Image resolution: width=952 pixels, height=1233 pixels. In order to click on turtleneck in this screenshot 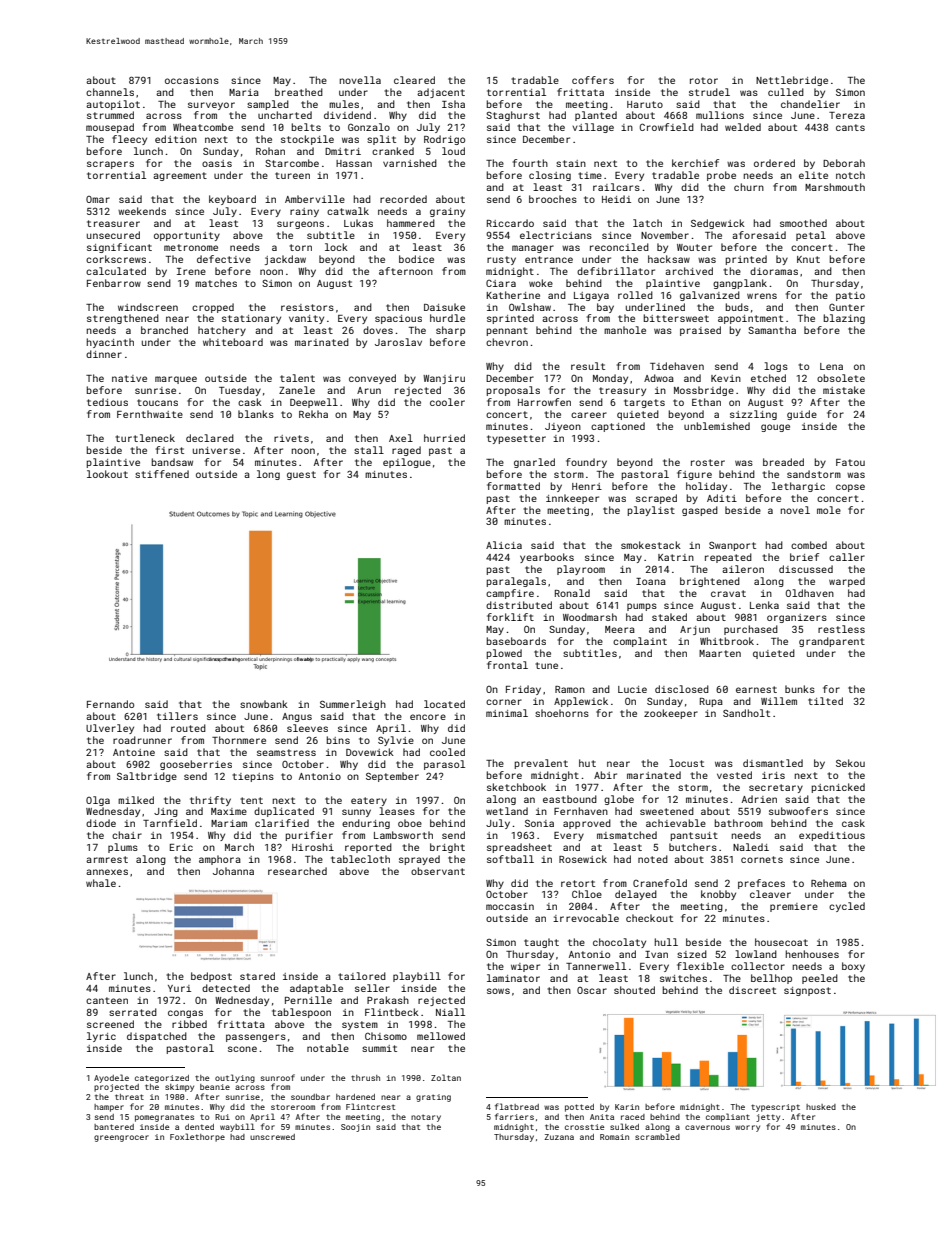, I will do `click(145, 438)`.
